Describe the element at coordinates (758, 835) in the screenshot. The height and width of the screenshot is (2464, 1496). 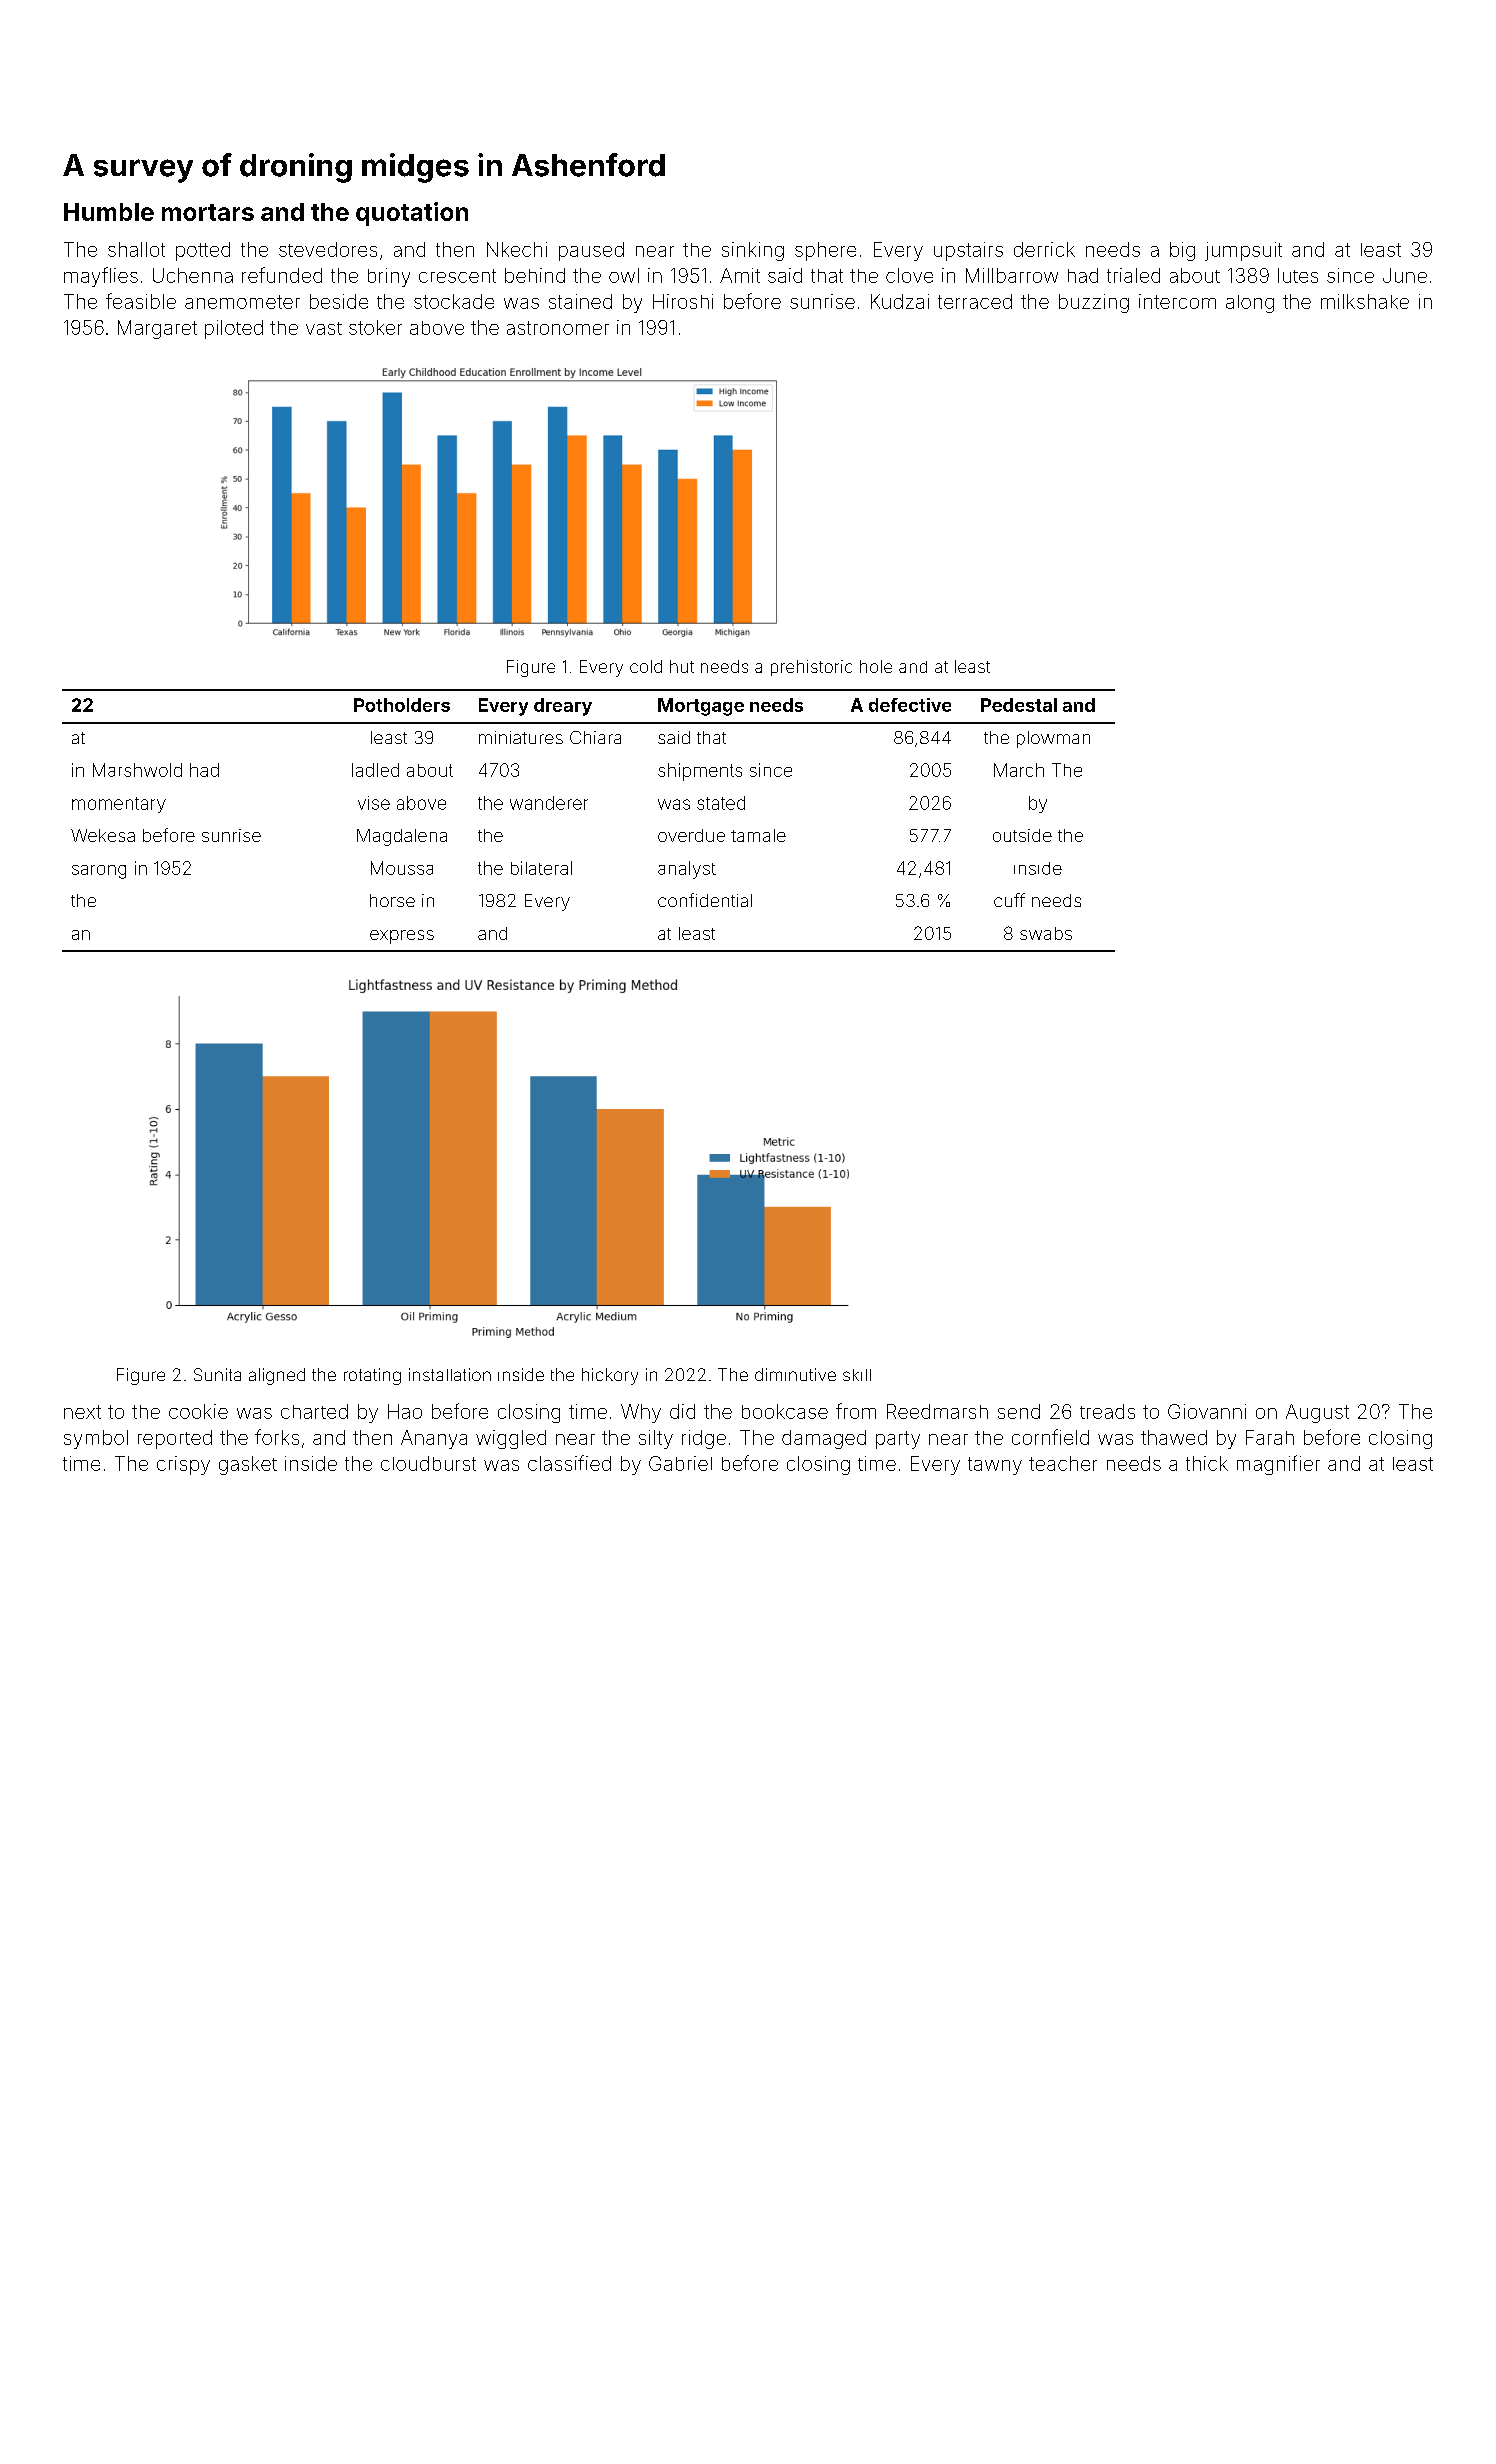
I see `tamale` at that location.
